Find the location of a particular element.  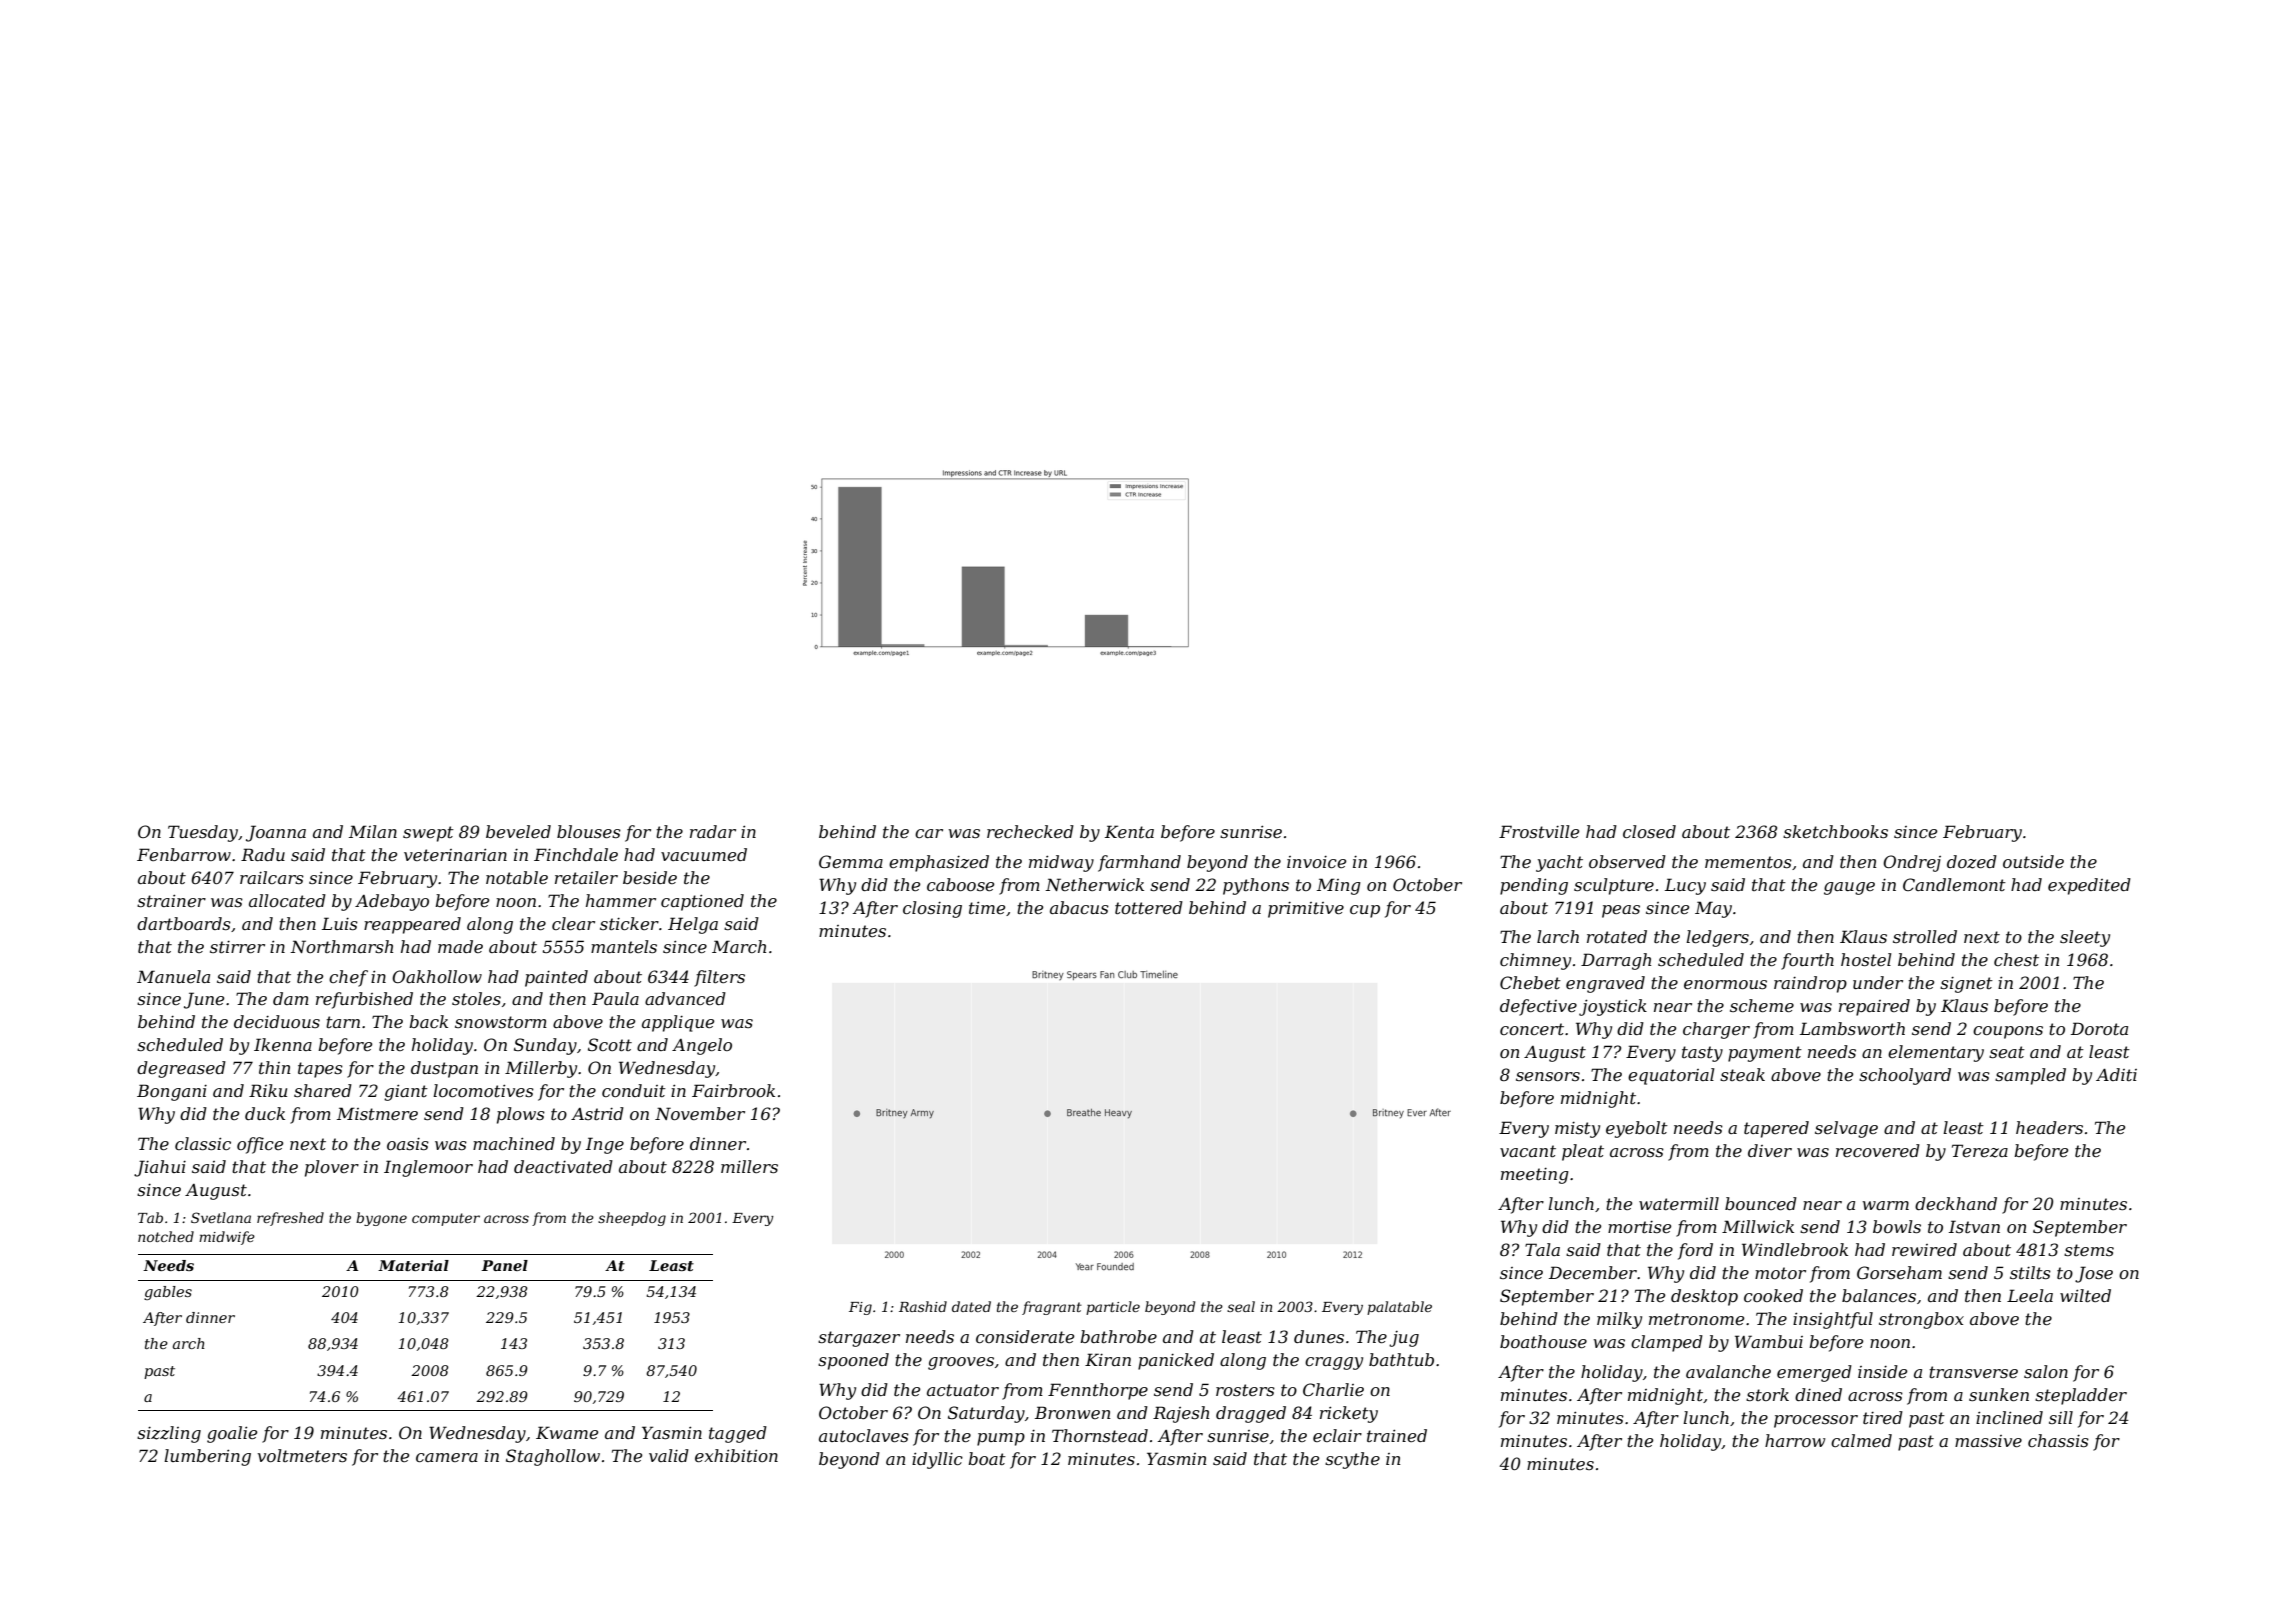

sketchbooks is located at coordinates (1835, 831).
